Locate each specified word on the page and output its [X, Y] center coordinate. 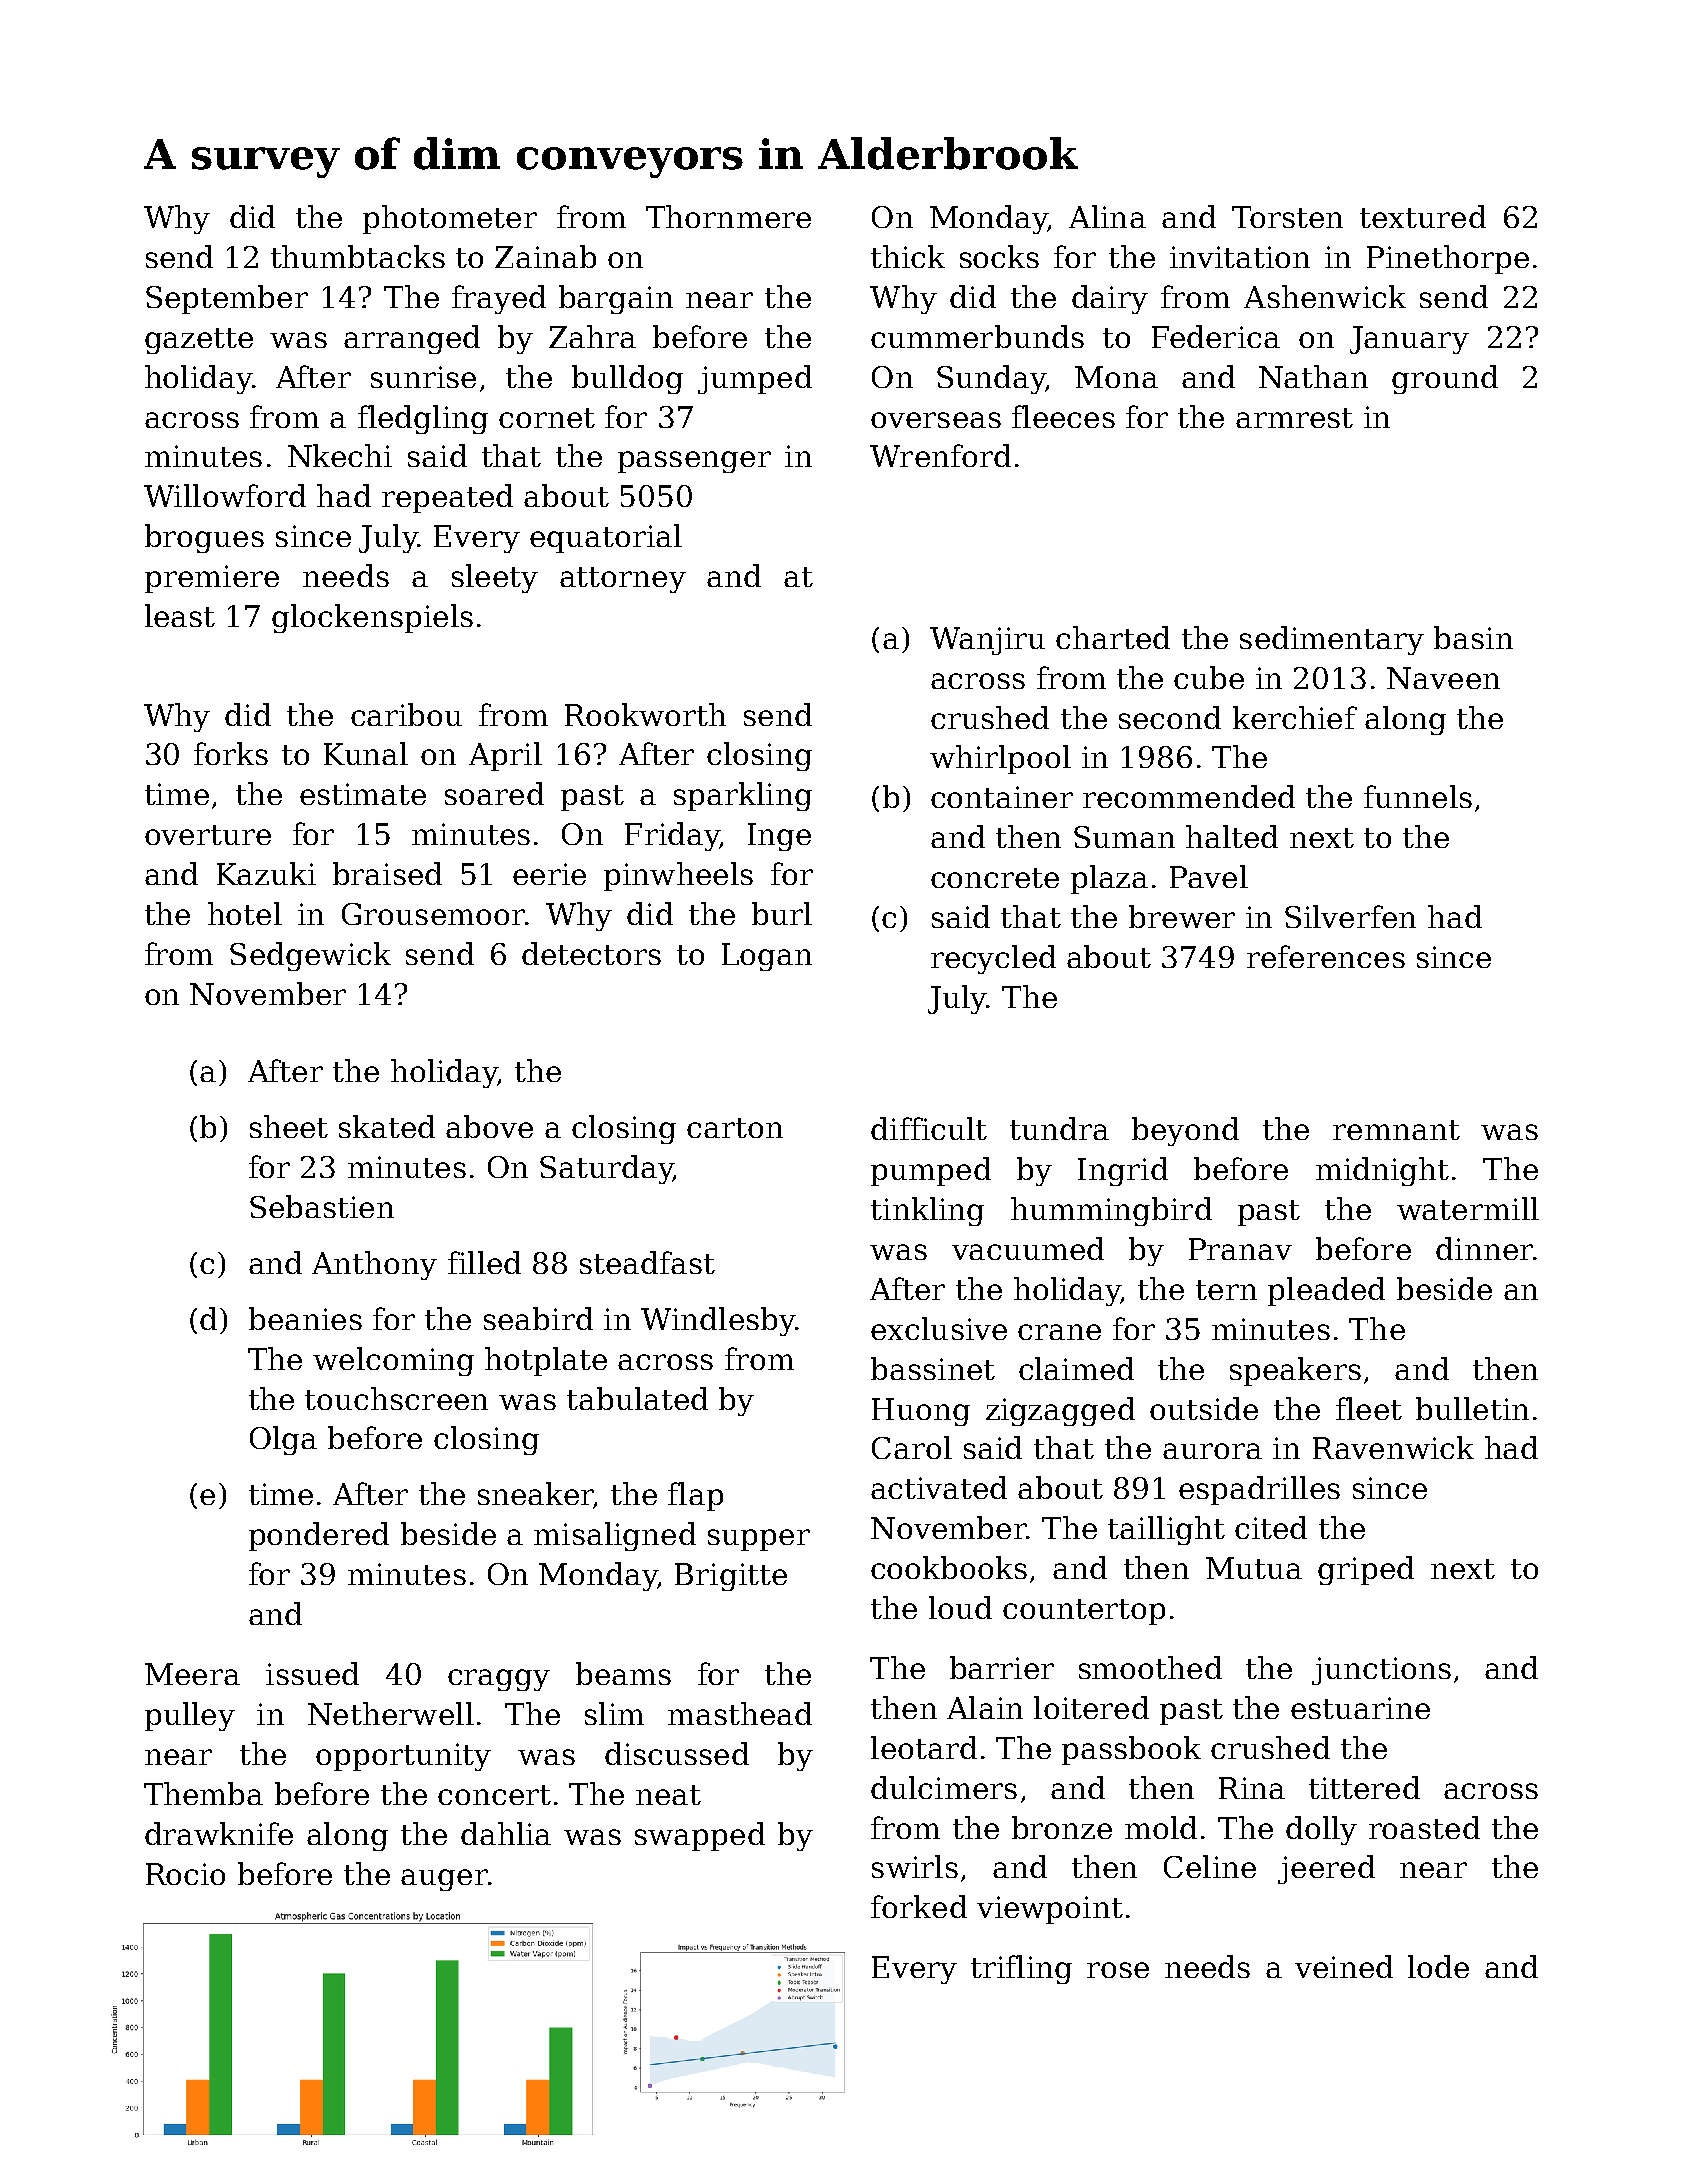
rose [1118, 1970]
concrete [995, 878]
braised [387, 873]
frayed [499, 299]
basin [1473, 637]
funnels [1418, 796]
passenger [694, 462]
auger [444, 1880]
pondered [319, 1536]
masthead [740, 1713]
